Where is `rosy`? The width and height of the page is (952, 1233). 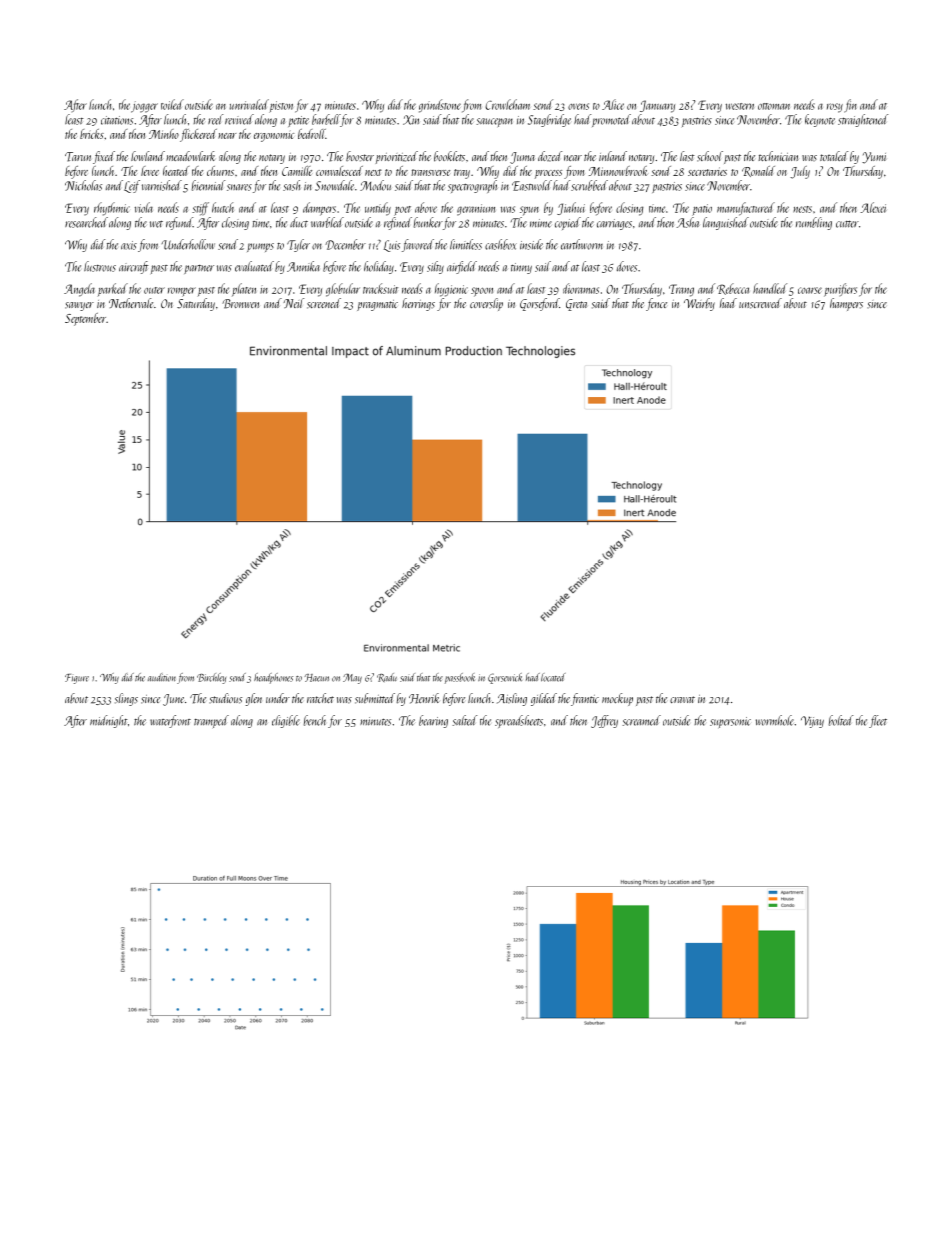
rosy is located at coordinates (835, 108).
